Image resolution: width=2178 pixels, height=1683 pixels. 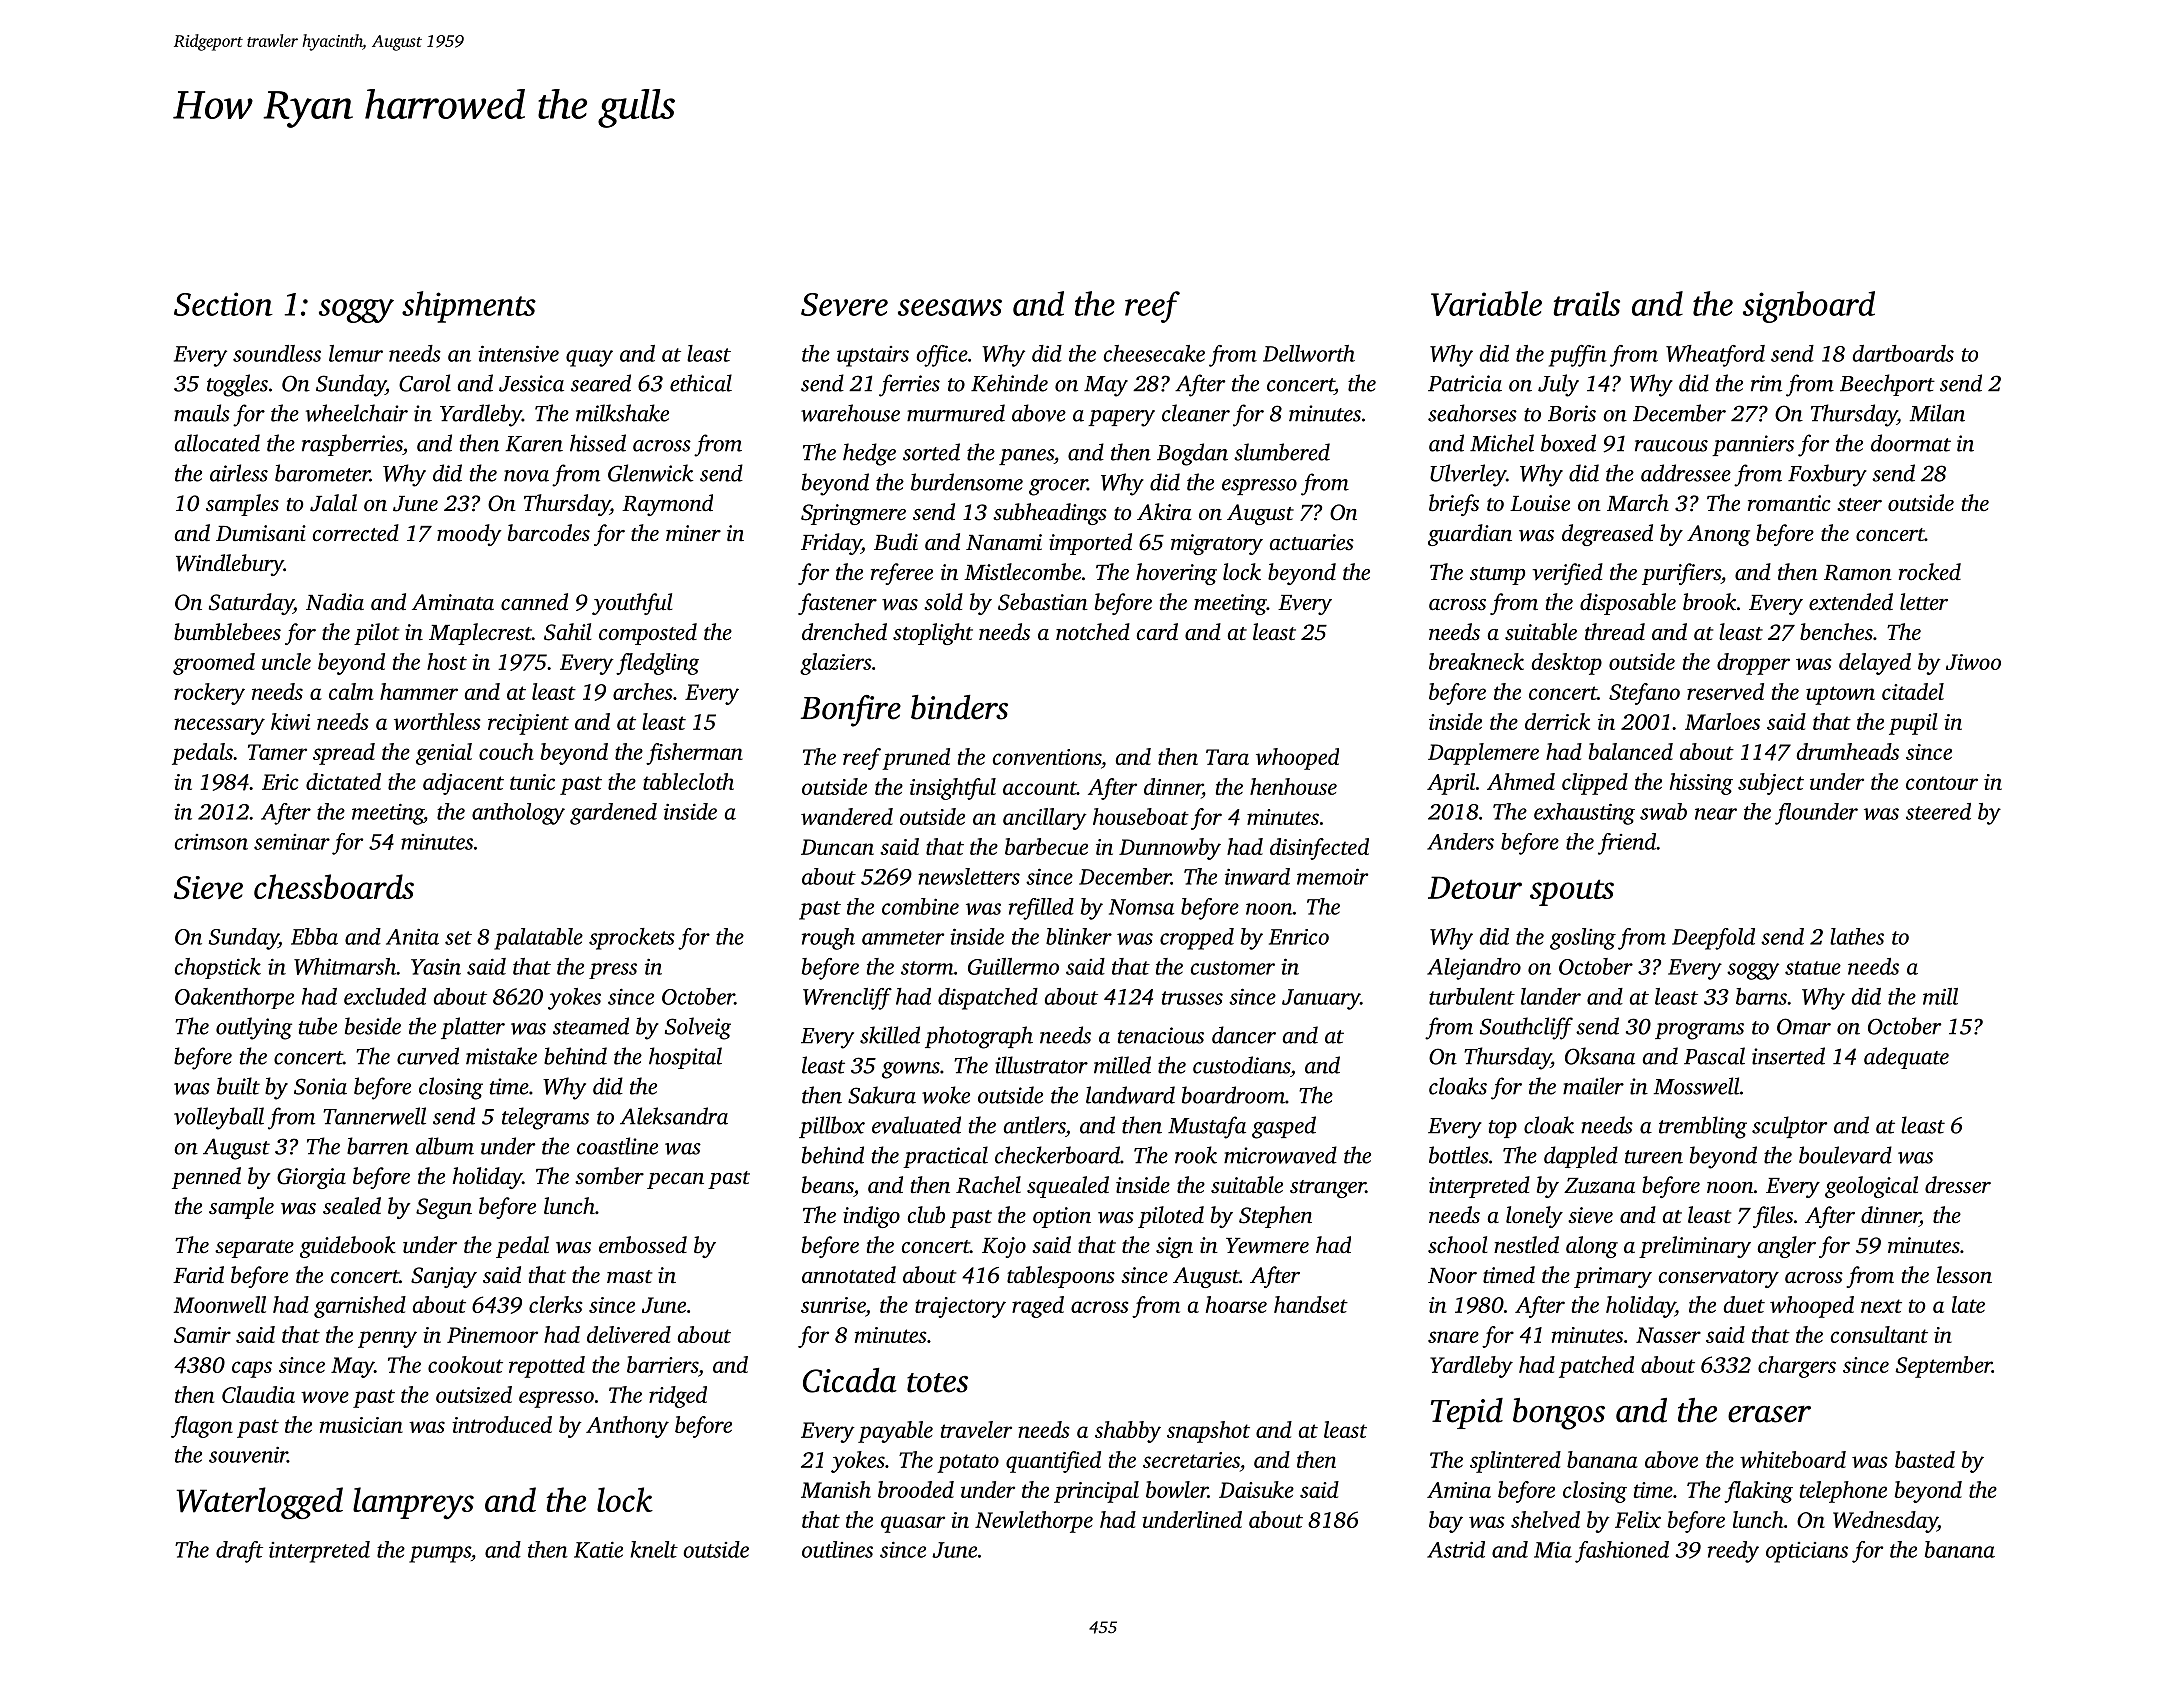 I want to click on Section, so click(x=223, y=304).
